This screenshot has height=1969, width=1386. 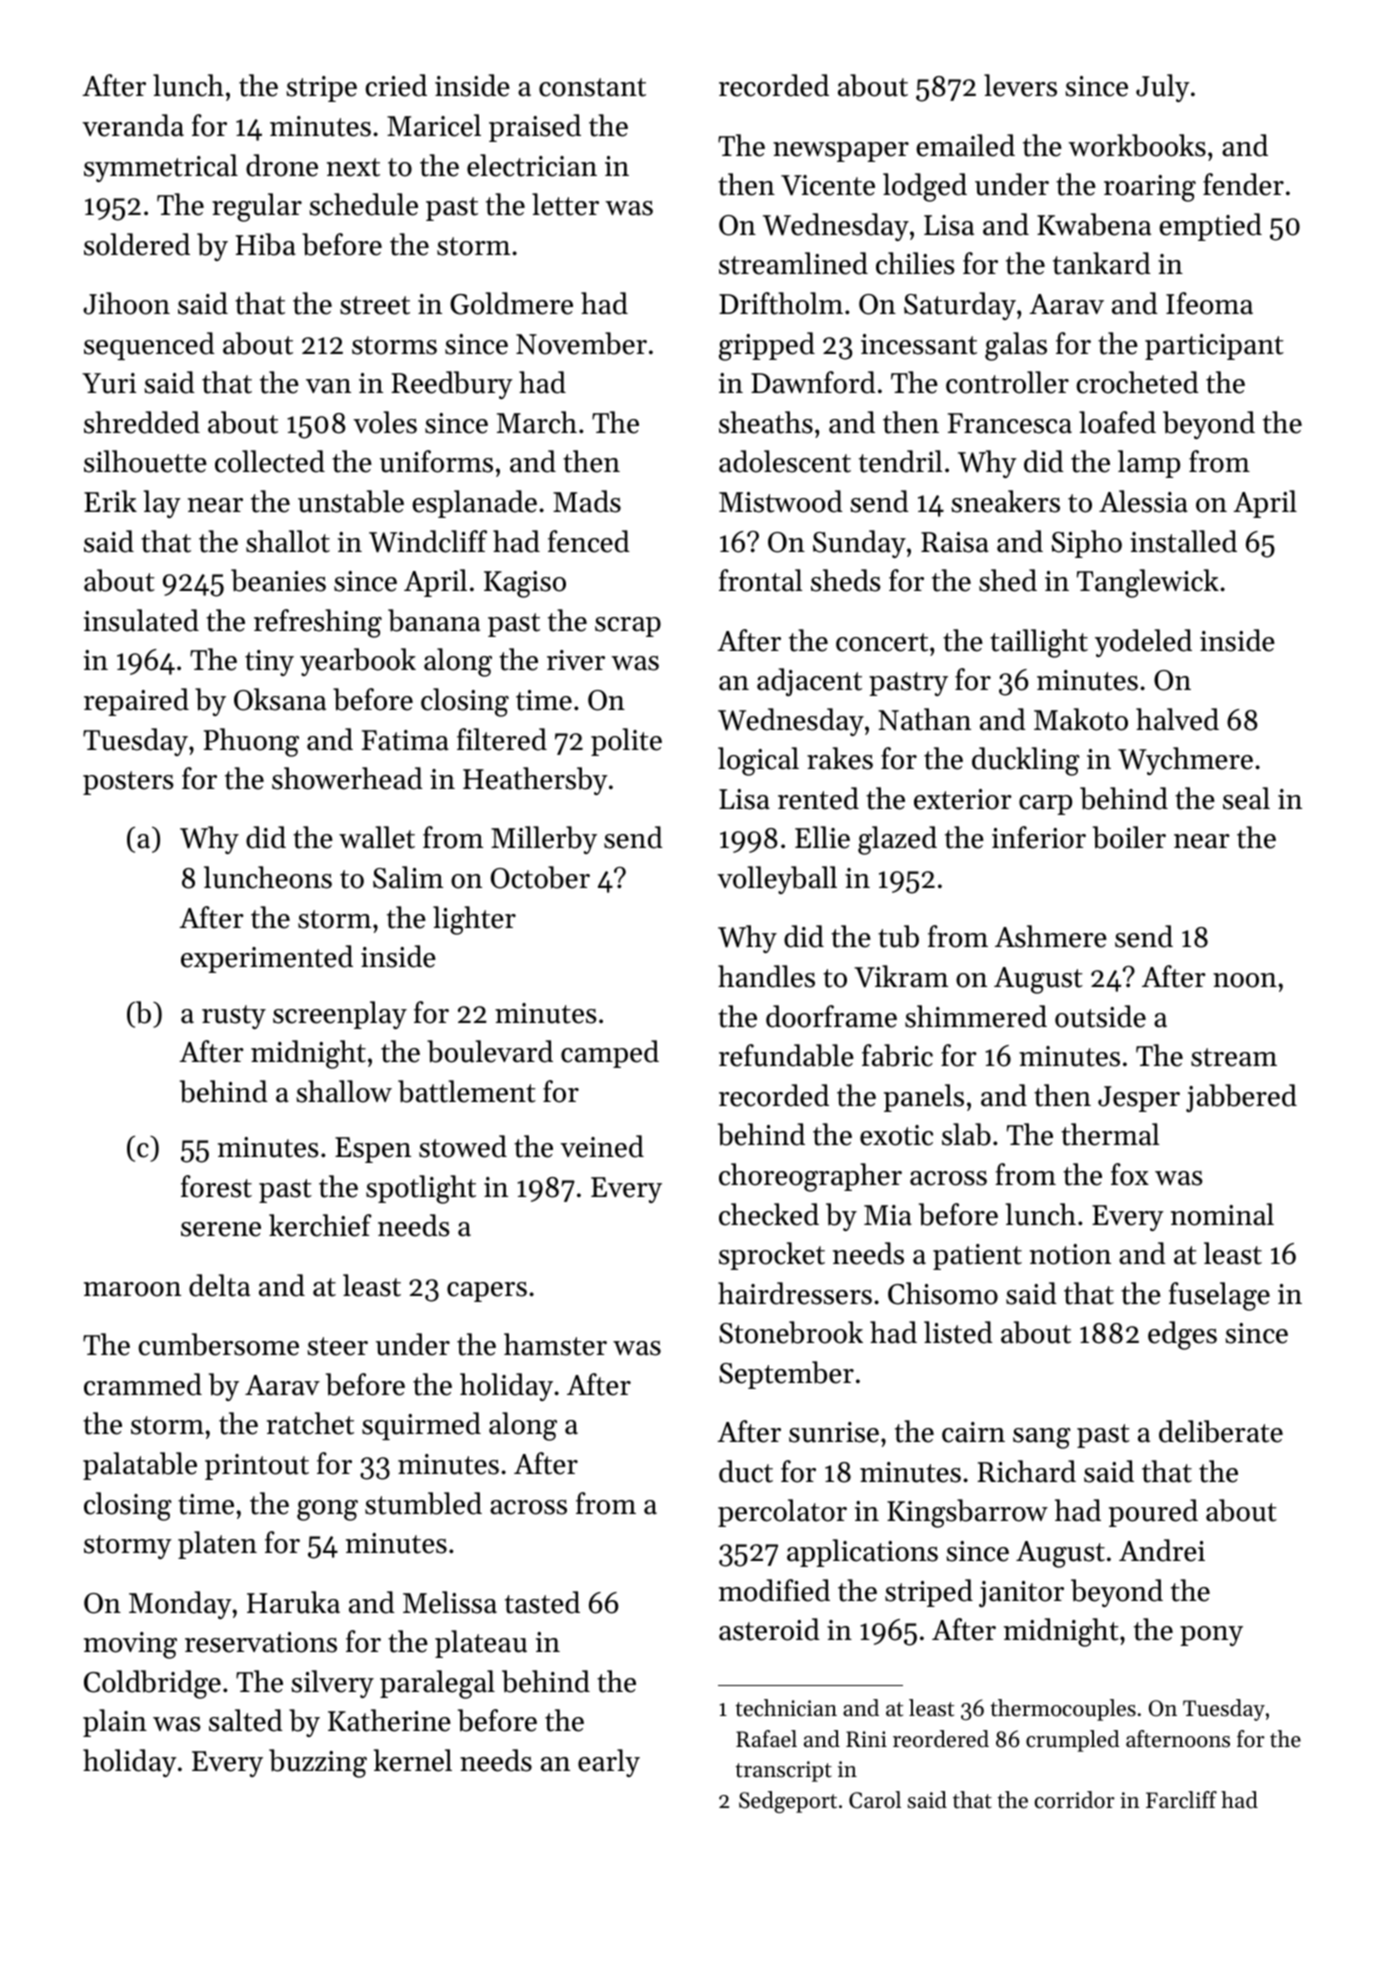 I want to click on schedule, so click(x=363, y=204).
